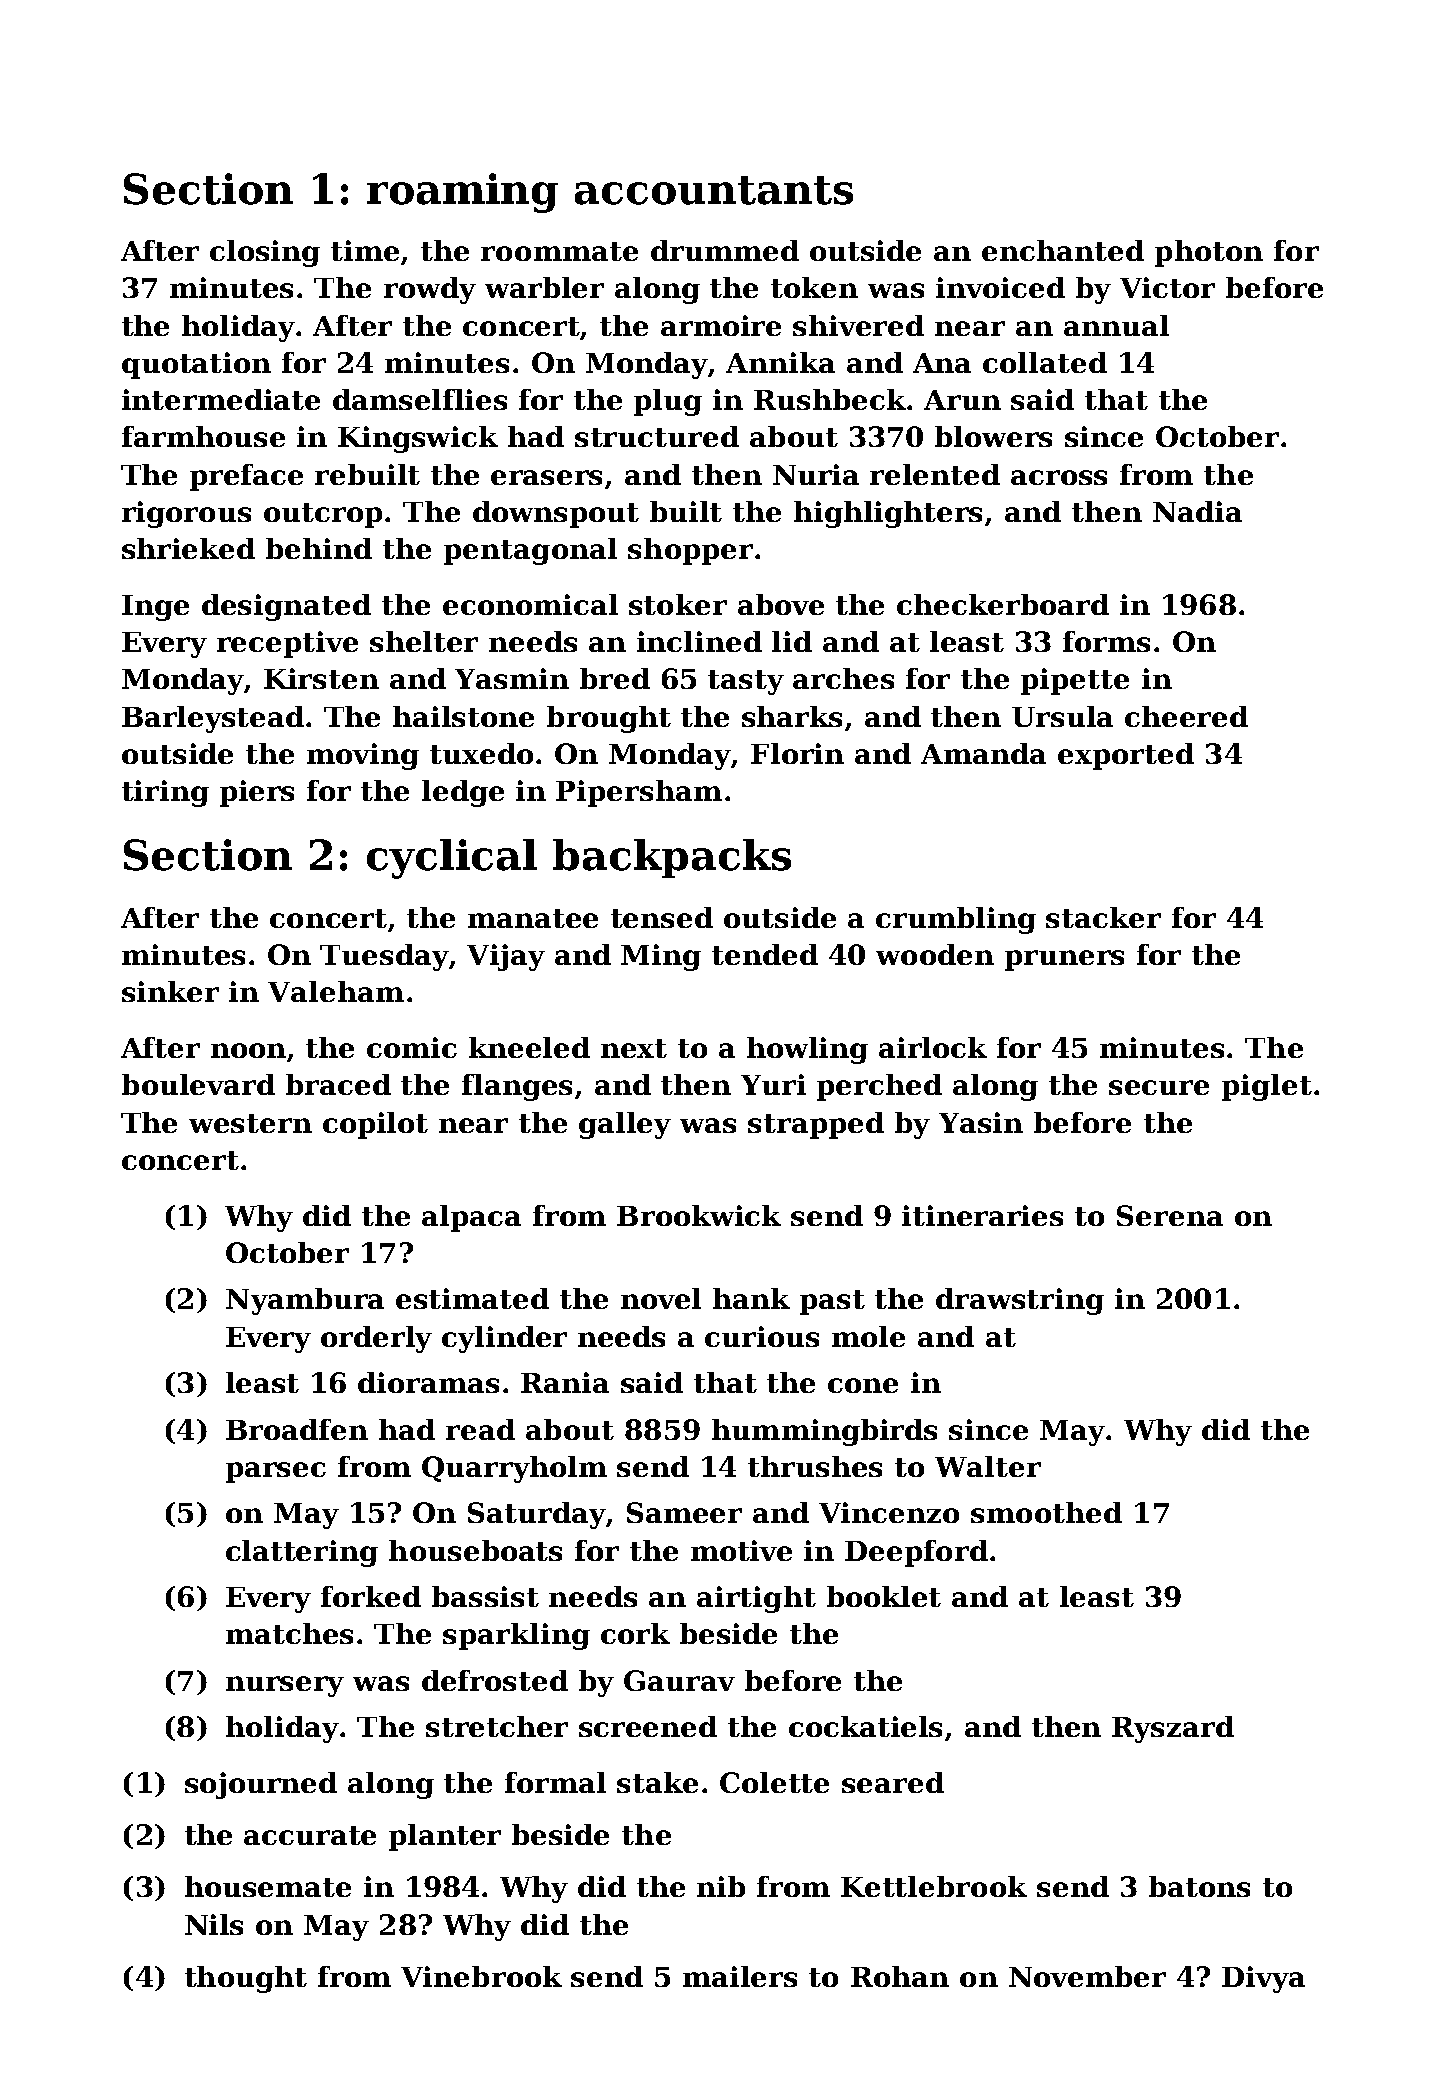  Describe the element at coordinates (1209, 253) in the screenshot. I see `photon` at that location.
